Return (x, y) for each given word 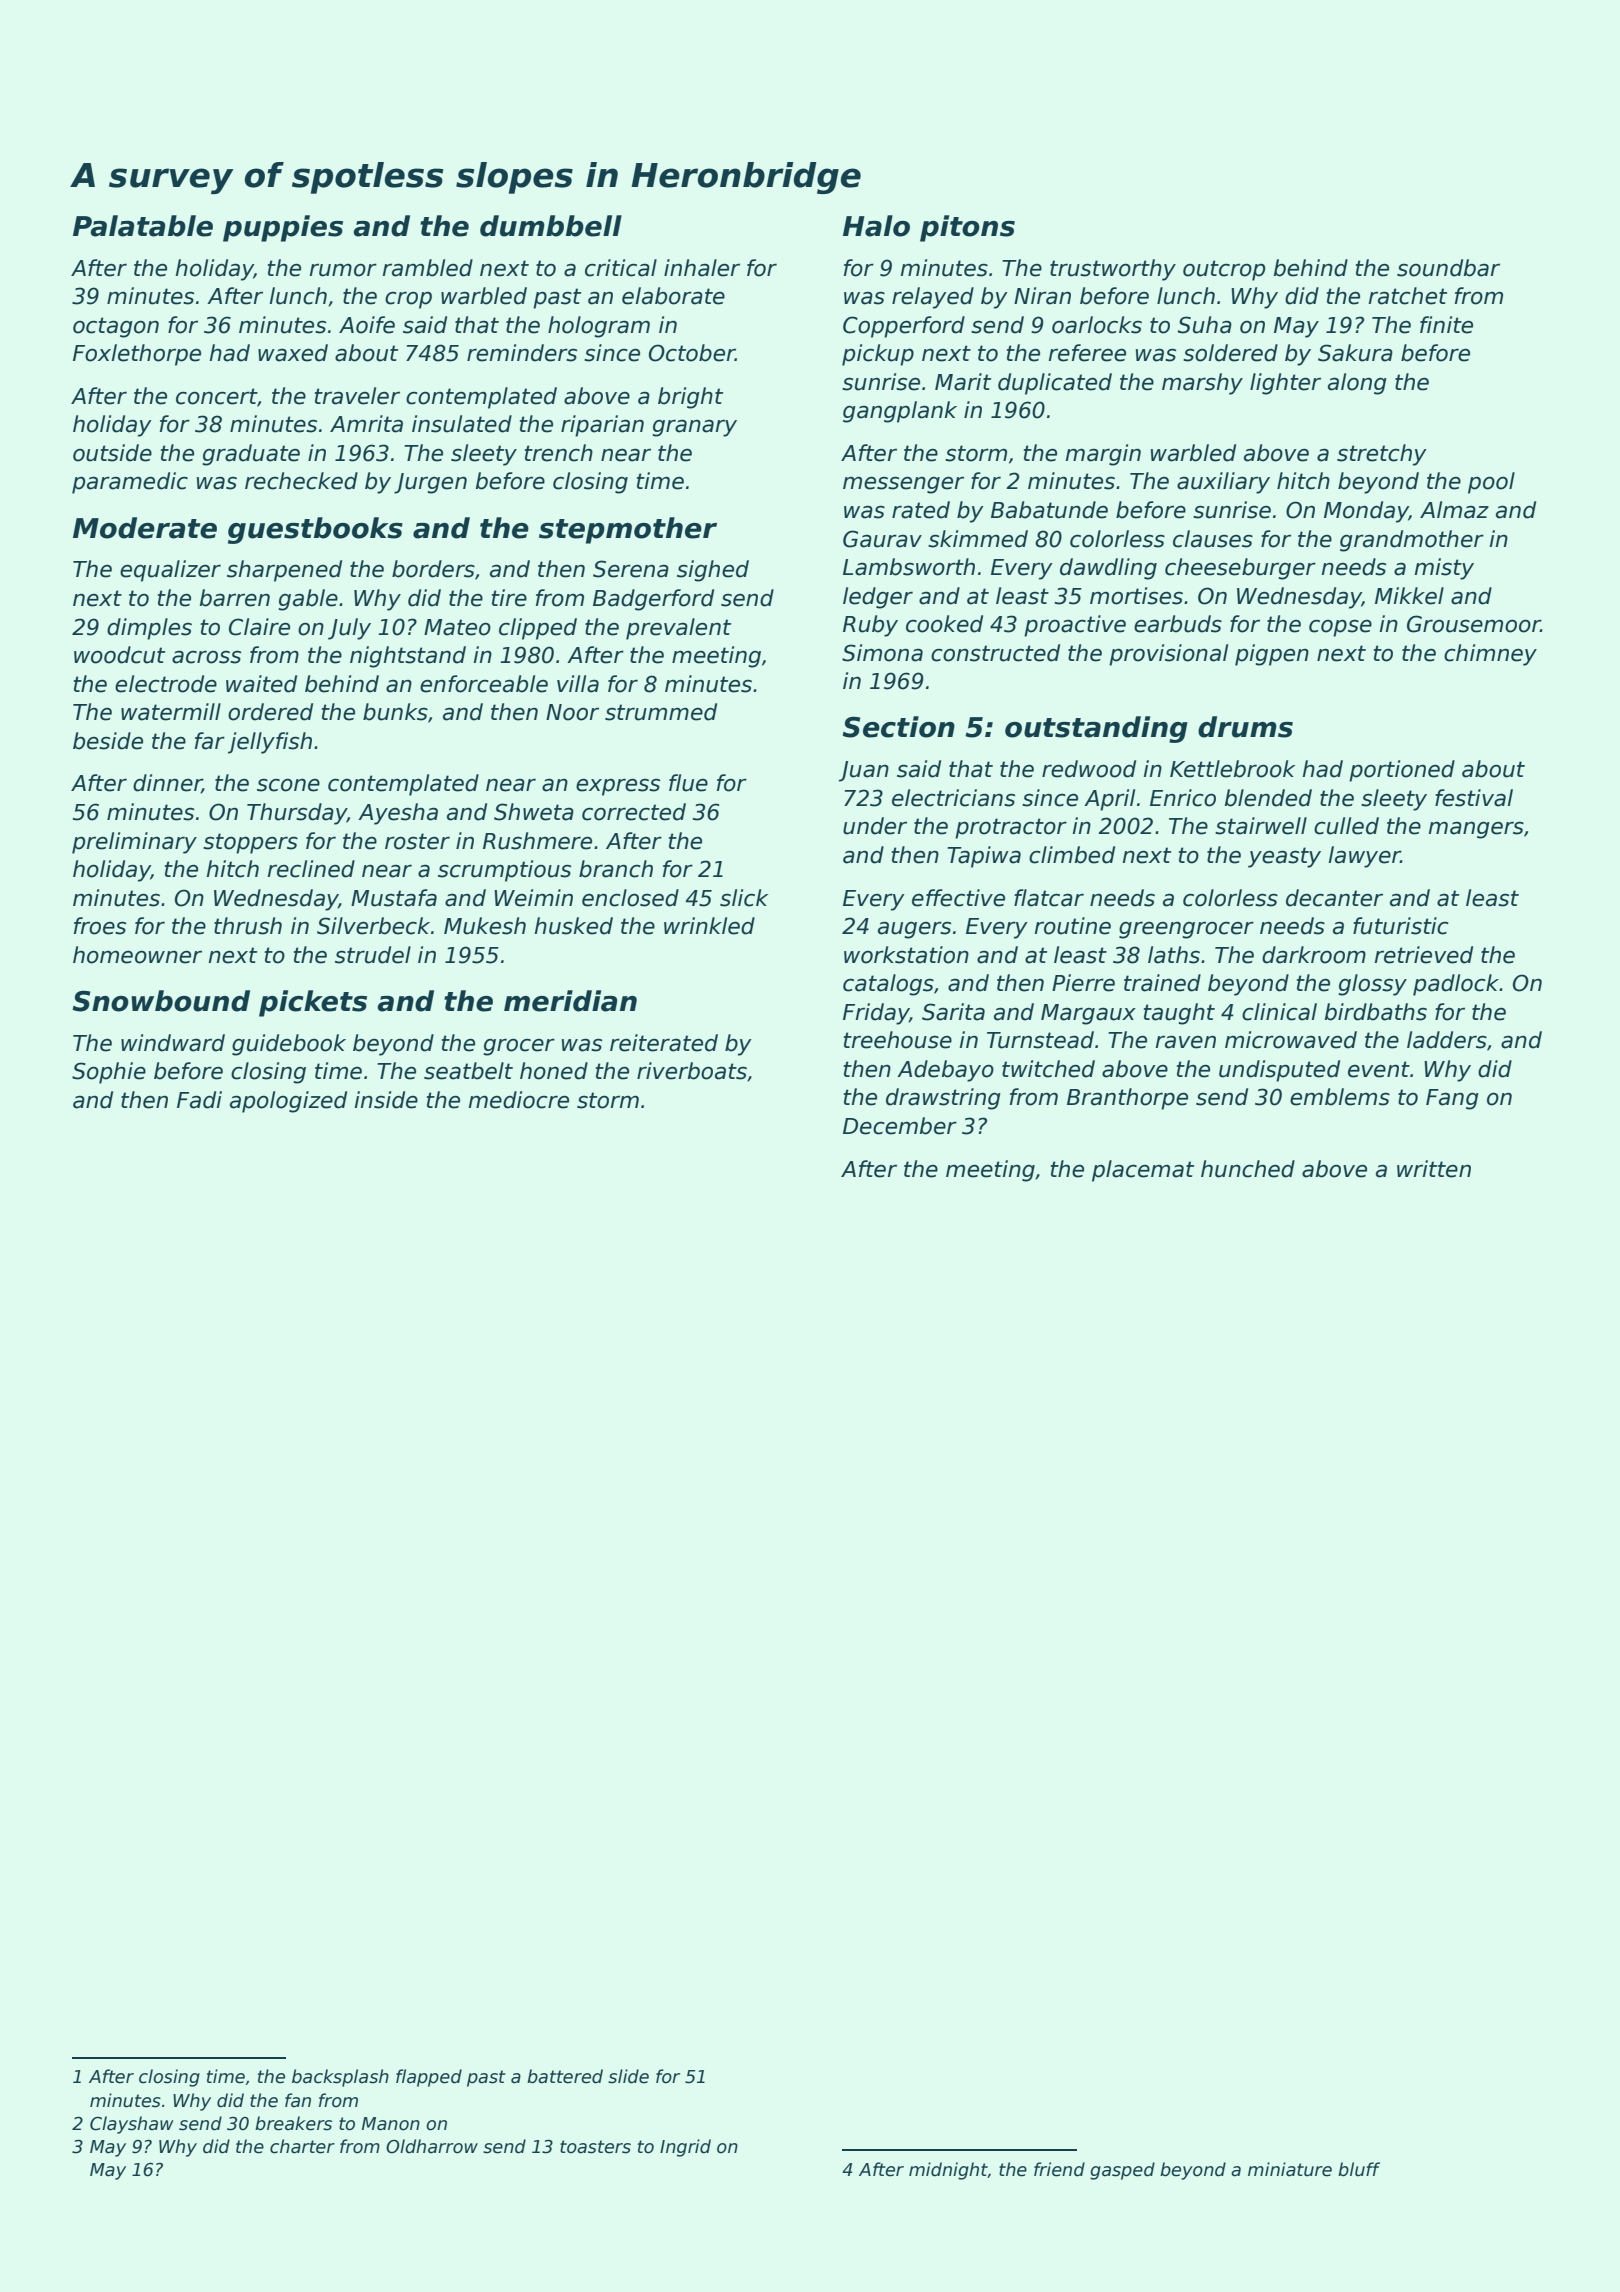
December (900, 1126)
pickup (878, 355)
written (1434, 1169)
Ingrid (685, 2148)
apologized (288, 1102)
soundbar (1448, 268)
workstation (906, 955)
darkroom (1314, 955)
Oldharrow (432, 2146)
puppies (283, 228)
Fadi (199, 1100)
